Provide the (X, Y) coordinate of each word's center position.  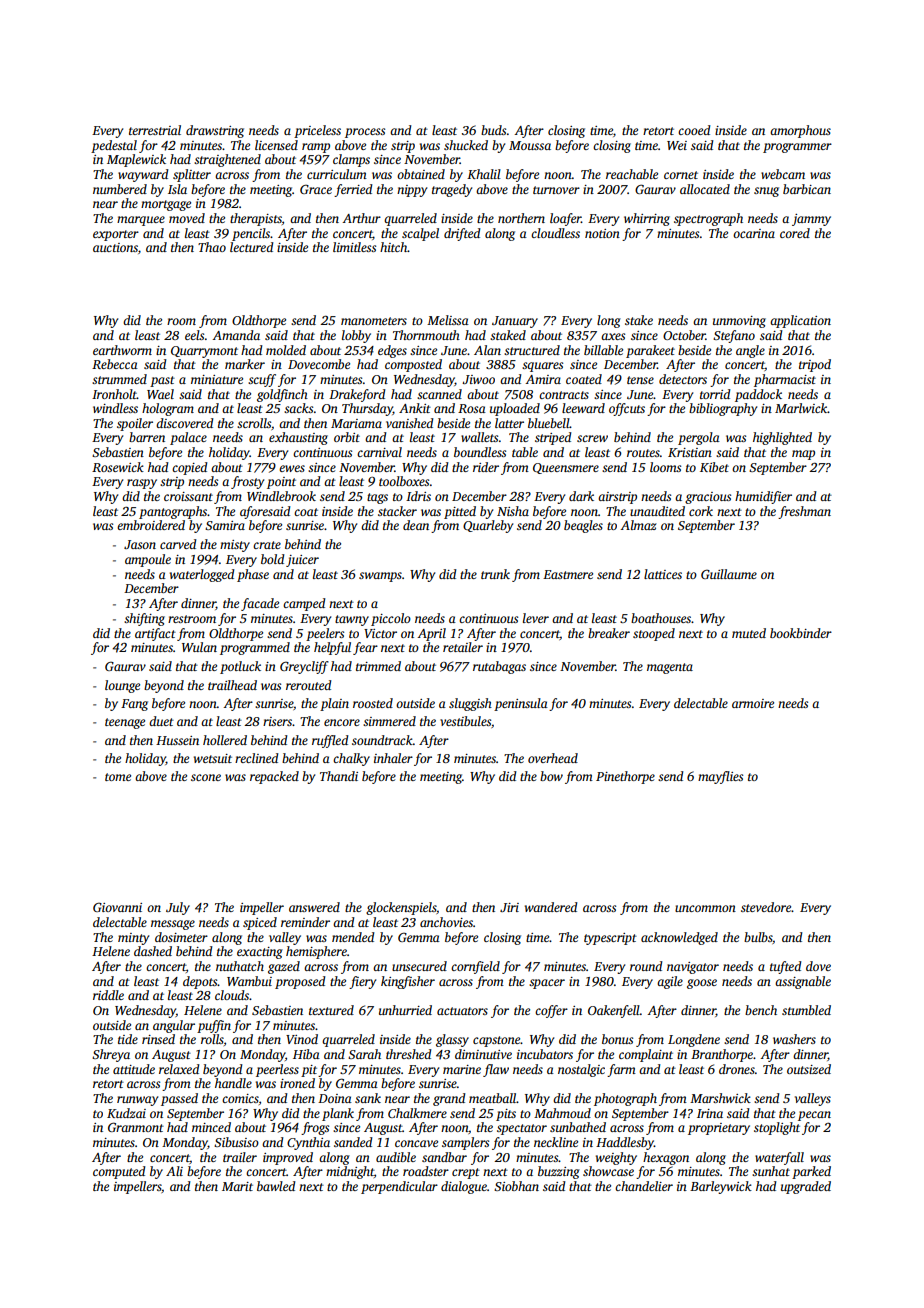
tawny (352, 620)
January (515, 322)
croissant (188, 496)
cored (795, 233)
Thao (212, 247)
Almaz (638, 525)
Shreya (111, 1055)
